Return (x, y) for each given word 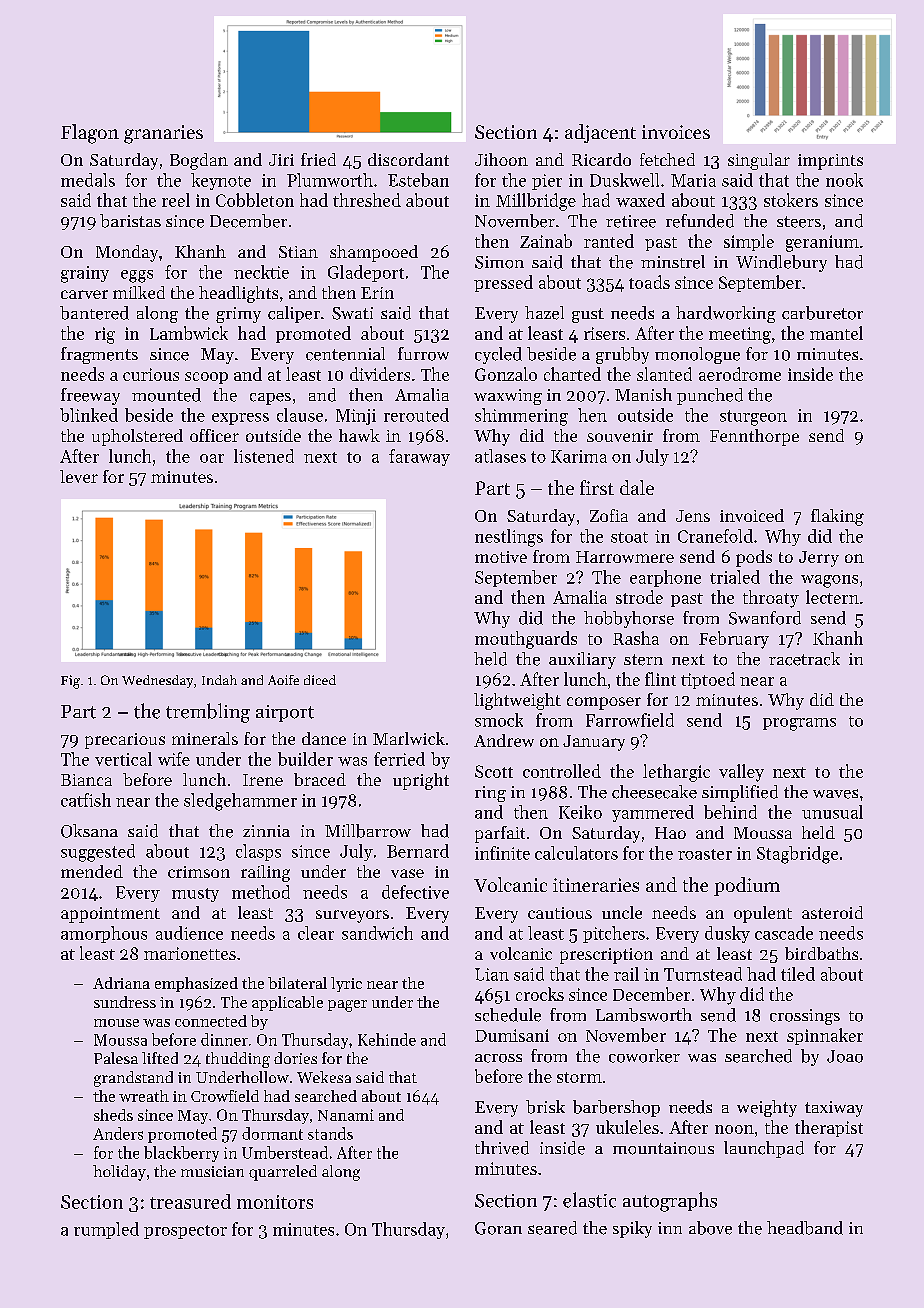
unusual (832, 812)
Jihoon (501, 159)
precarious (125, 741)
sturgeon (753, 418)
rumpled (106, 1230)
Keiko (580, 812)
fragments (99, 355)
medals (88, 180)
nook (844, 180)
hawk (359, 435)
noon (734, 1129)
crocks (540, 994)
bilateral (297, 983)
